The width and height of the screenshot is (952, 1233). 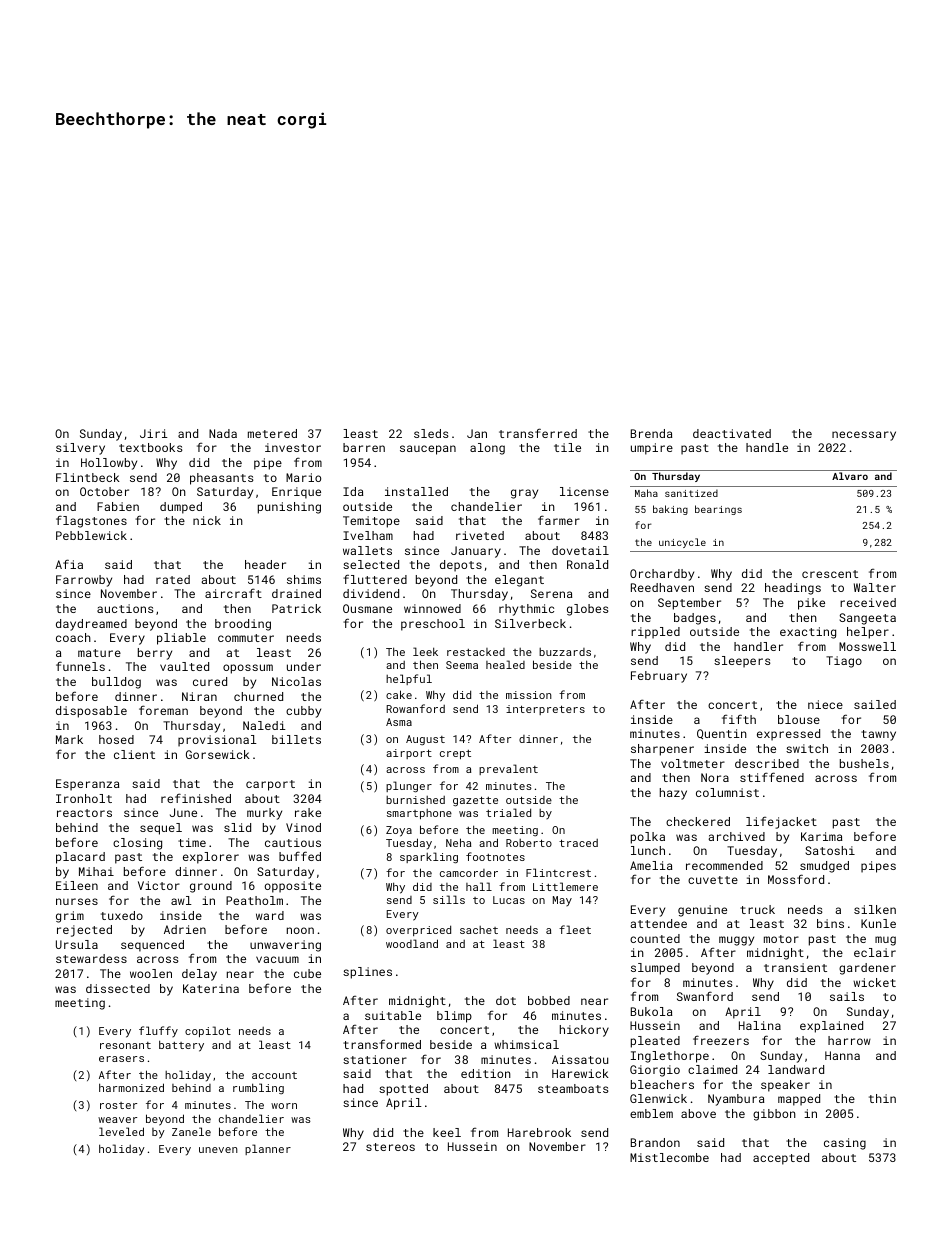 What do you see at coordinates (151, 447) in the screenshot?
I see `textbooks` at bounding box center [151, 447].
